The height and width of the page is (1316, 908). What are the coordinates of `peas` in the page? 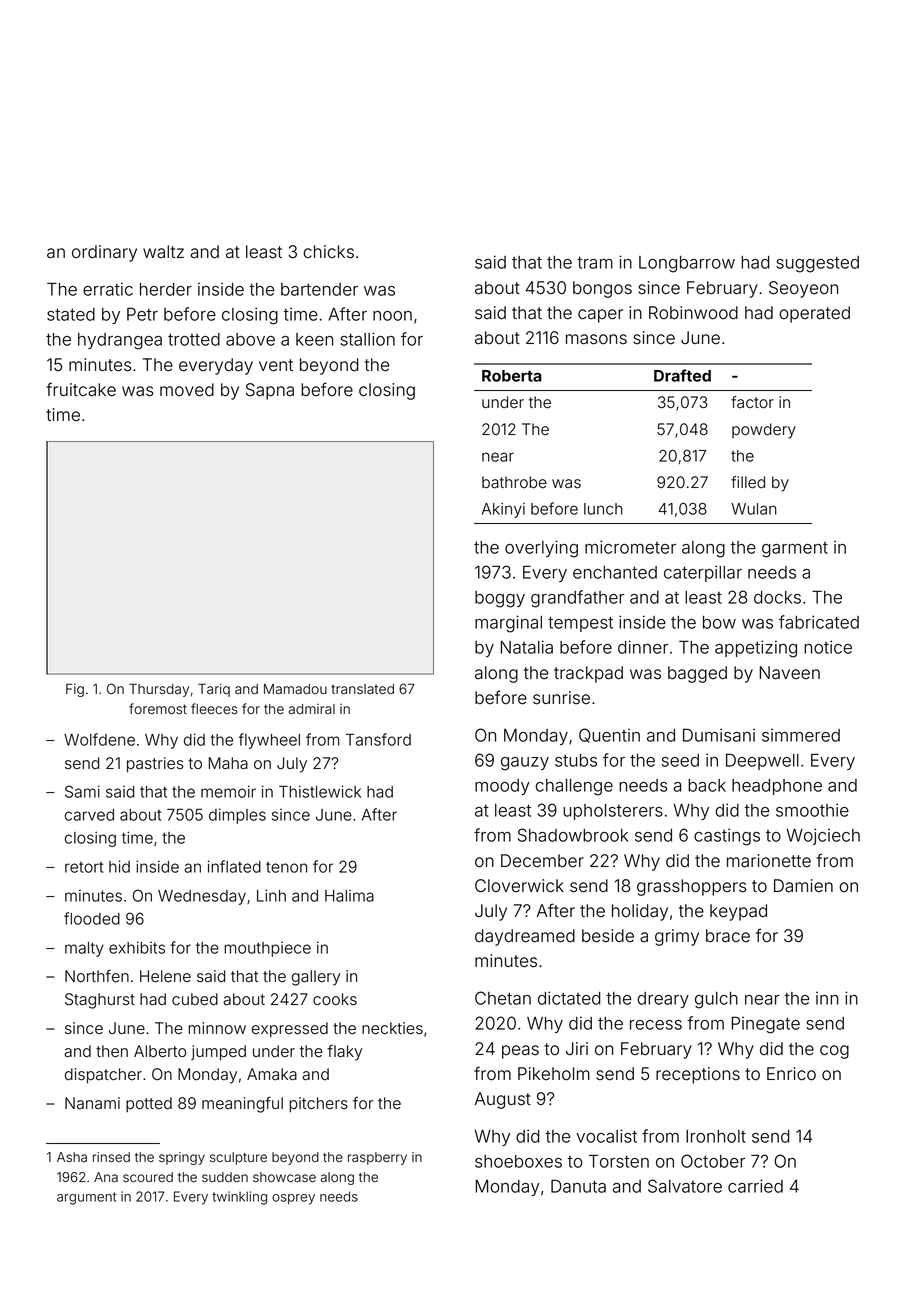 It's located at (520, 1052).
